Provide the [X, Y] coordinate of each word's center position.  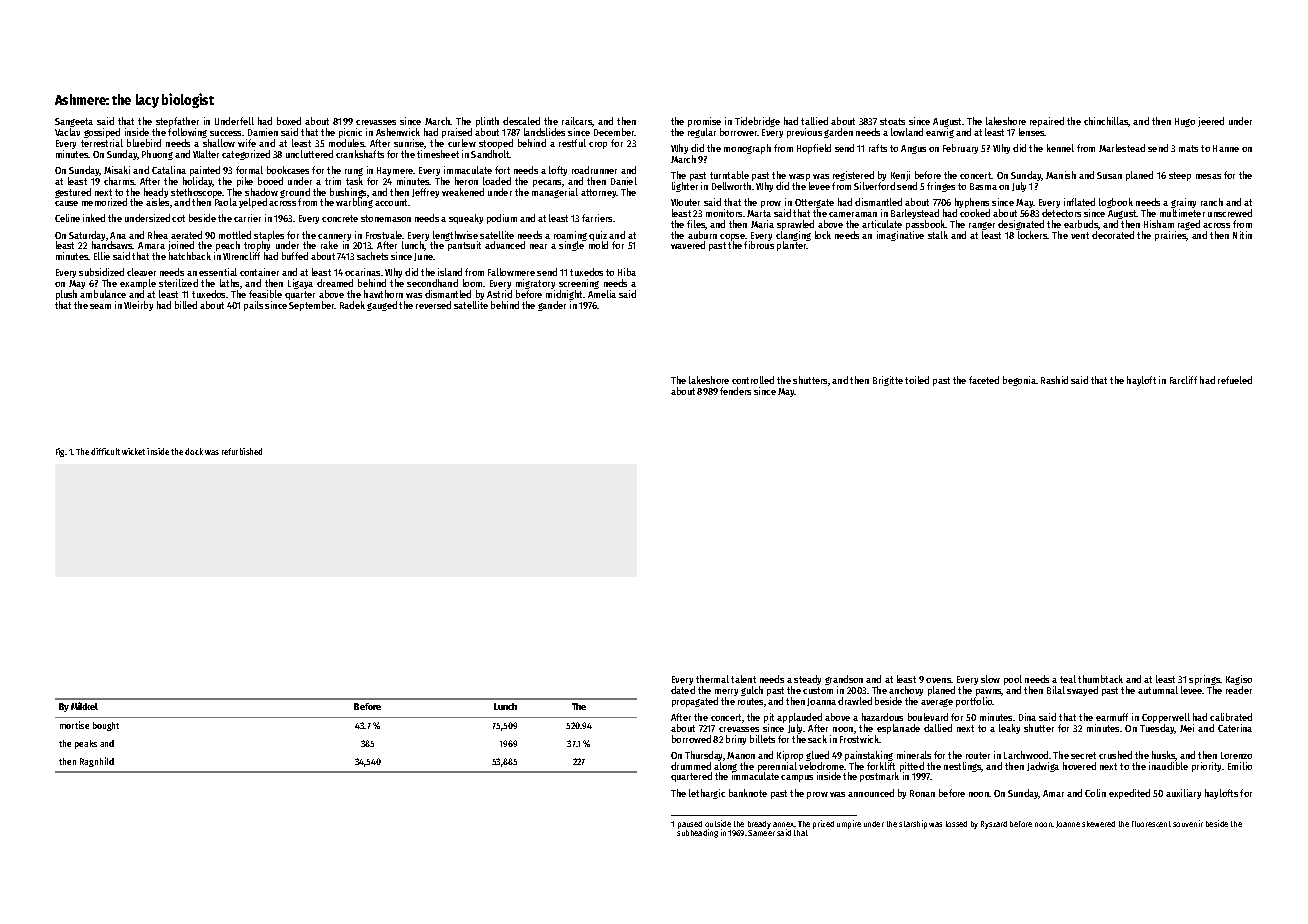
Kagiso [1239, 680]
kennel [1060, 148]
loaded [497, 181]
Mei [1187, 728]
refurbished [242, 451]
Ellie [102, 256]
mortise [74, 725]
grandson [844, 680]
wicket [133, 451]
